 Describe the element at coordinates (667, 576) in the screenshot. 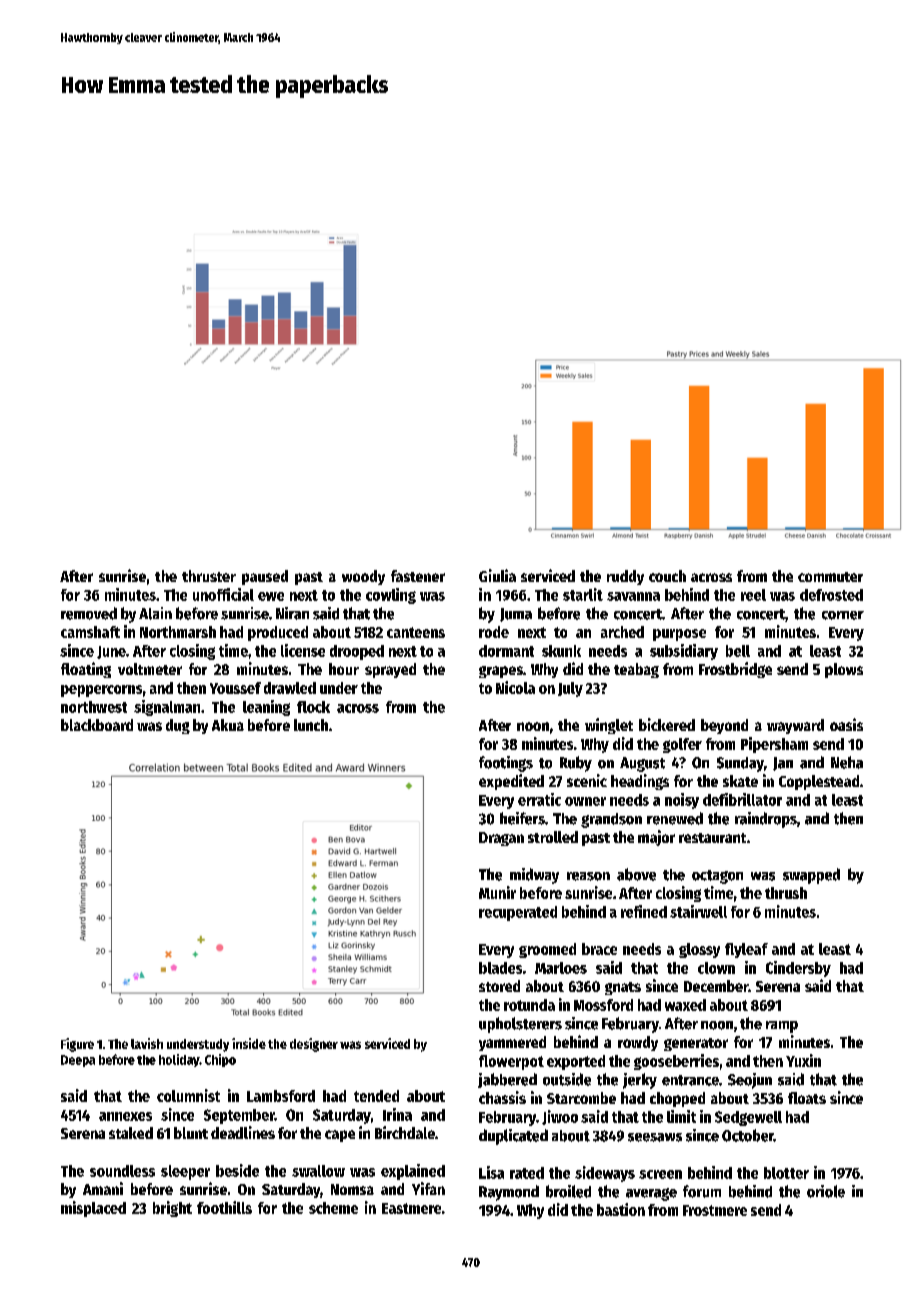

I see `couch` at that location.
